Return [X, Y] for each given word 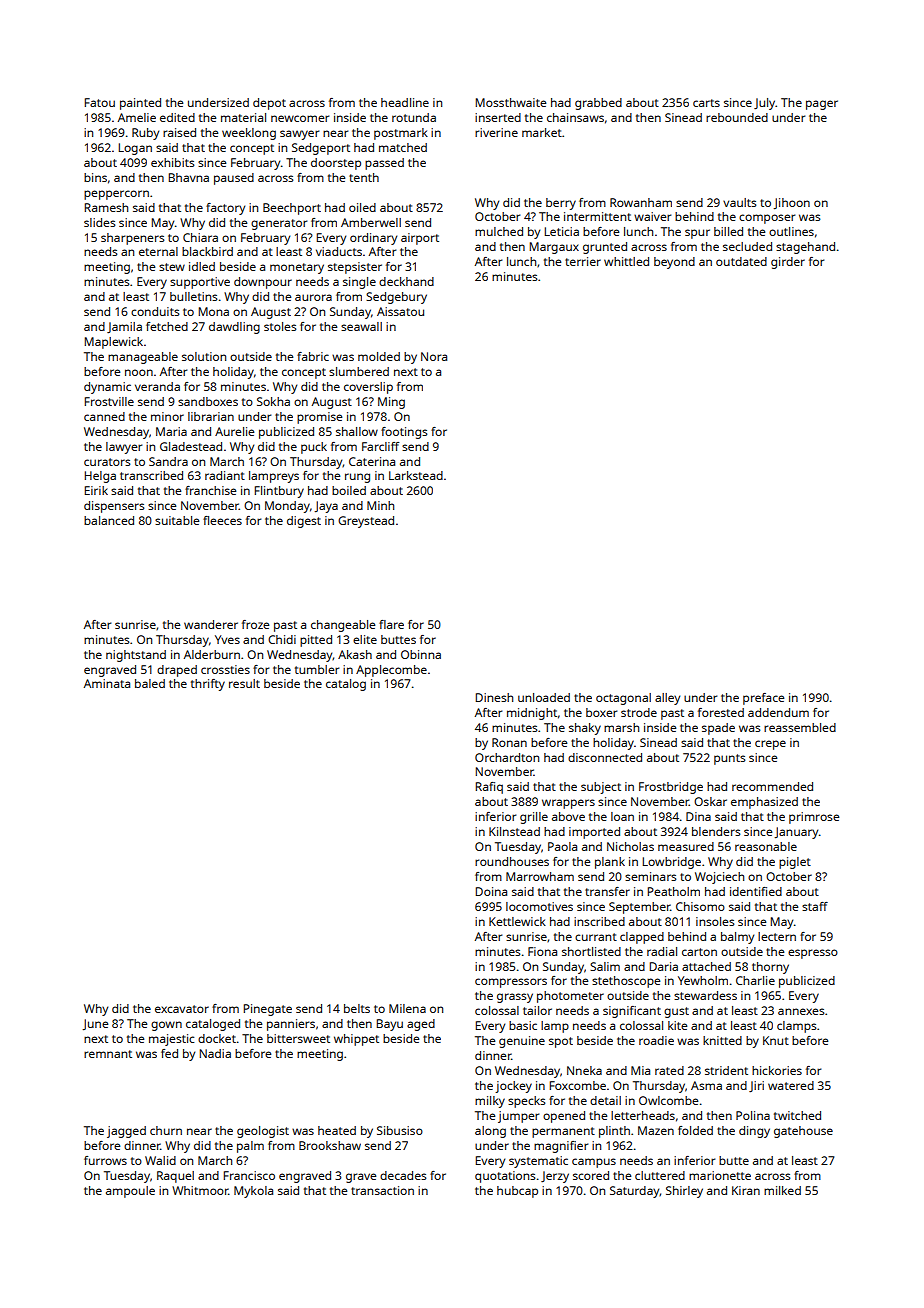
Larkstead [416, 475]
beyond [674, 263]
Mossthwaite [510, 102]
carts [706, 103]
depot [269, 104]
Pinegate [267, 1010]
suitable [177, 520]
